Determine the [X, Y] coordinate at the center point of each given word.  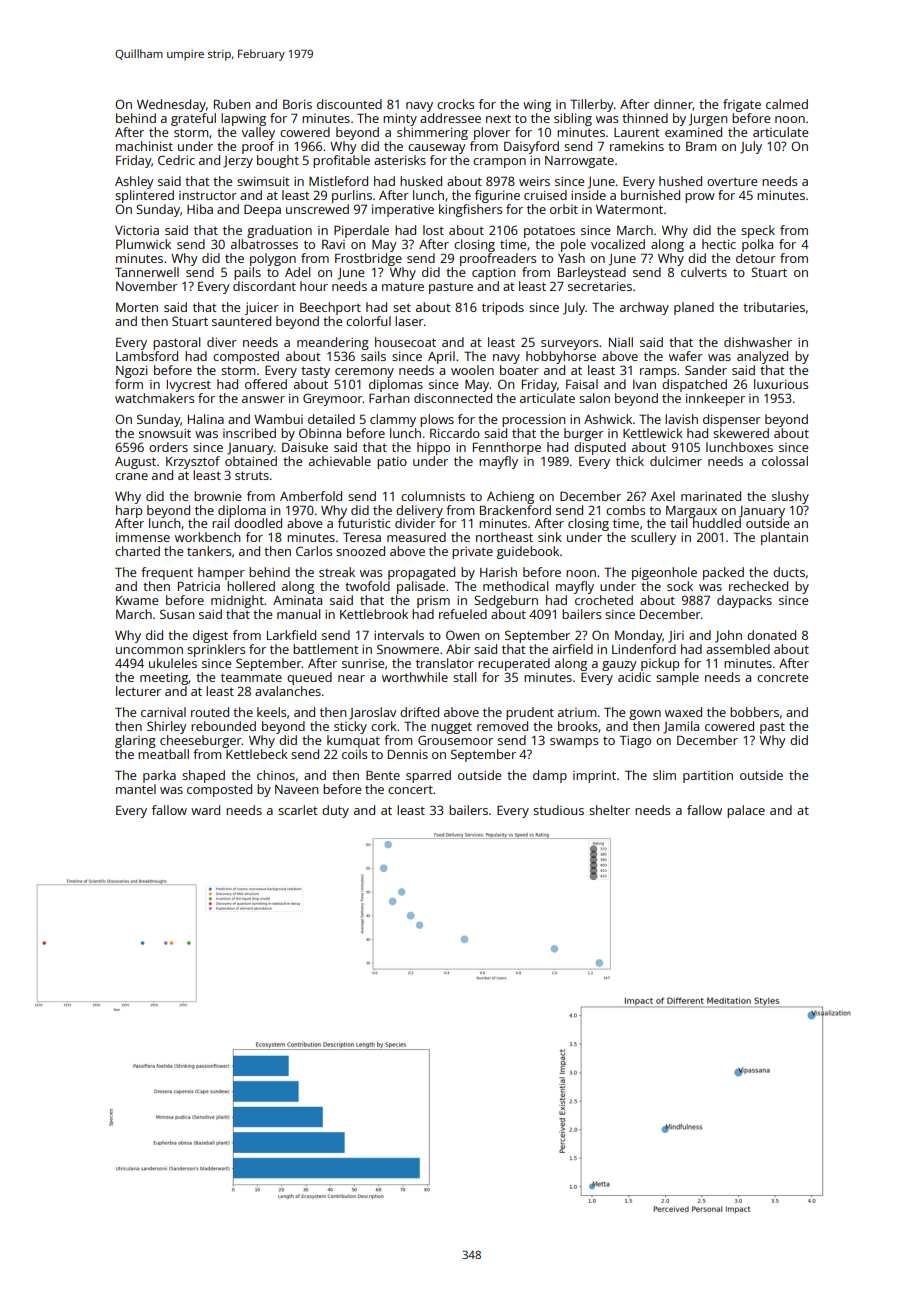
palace [746, 811]
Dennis [408, 754]
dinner [673, 105]
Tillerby [592, 105]
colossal [785, 461]
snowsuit [165, 433]
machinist [144, 146]
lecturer [138, 691]
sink [550, 537]
